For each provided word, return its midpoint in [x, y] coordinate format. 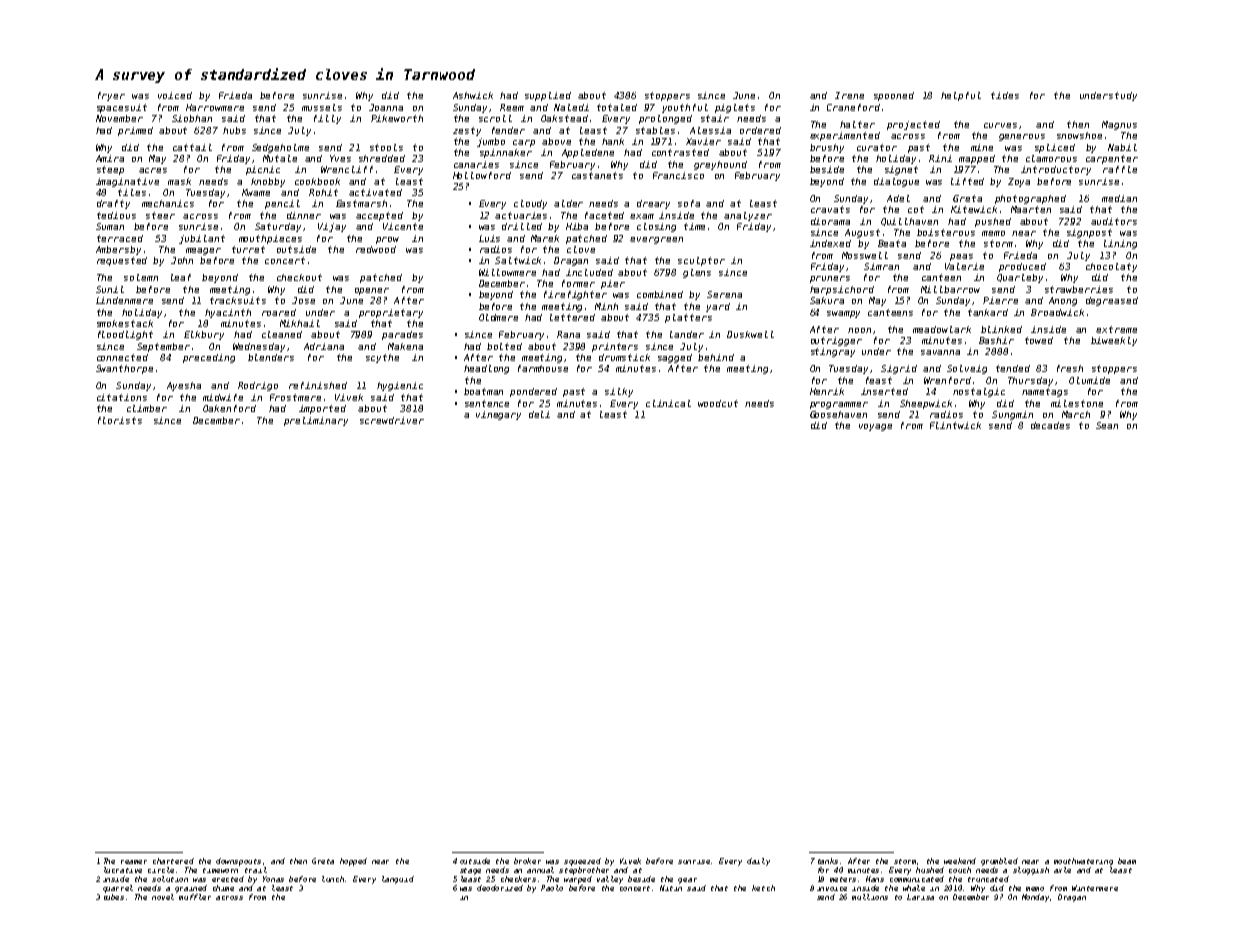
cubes [114, 897]
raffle [1120, 169]
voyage [875, 427]
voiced [175, 95]
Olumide [1089, 380]
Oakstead [564, 118]
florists [120, 420]
